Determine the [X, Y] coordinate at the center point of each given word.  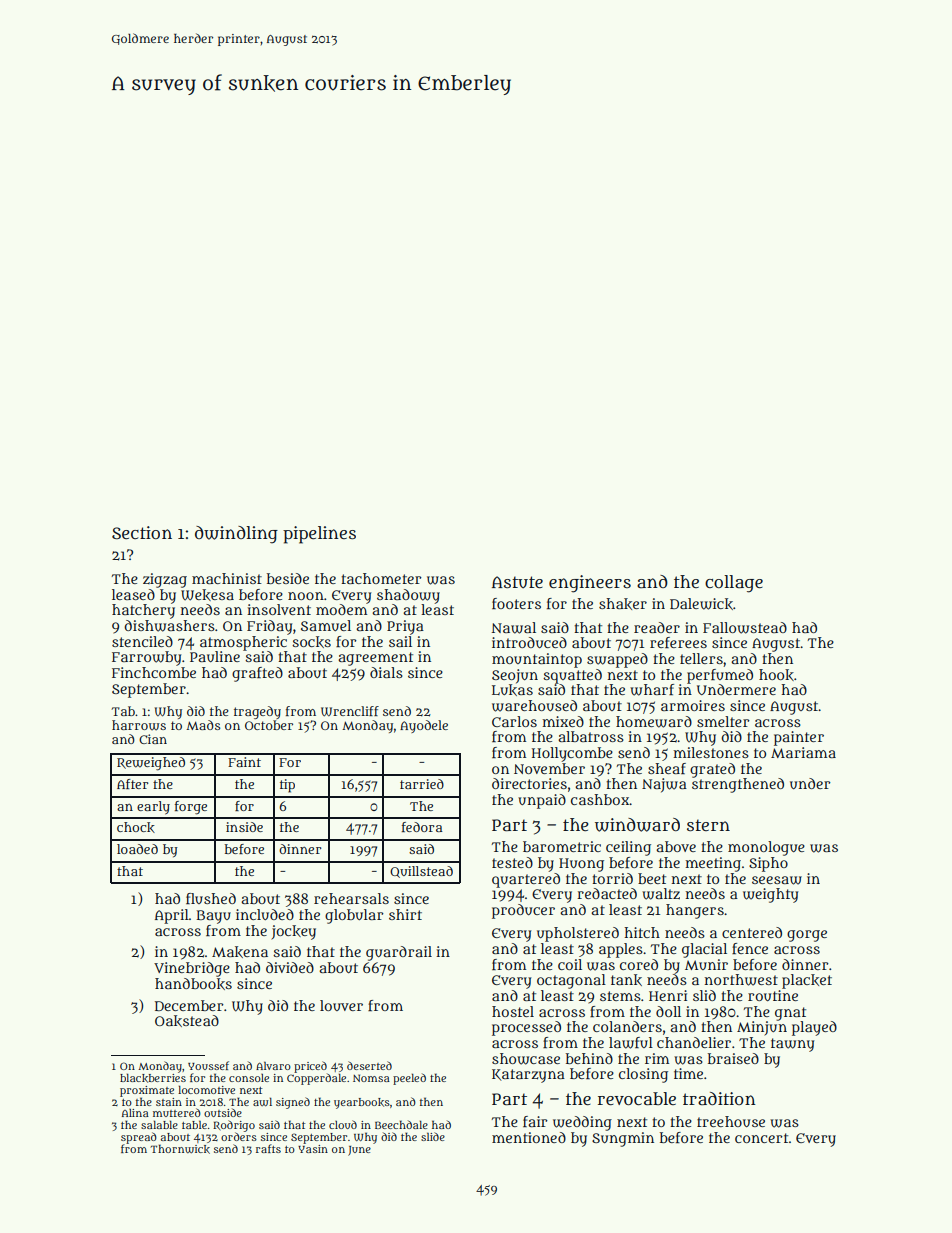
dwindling [236, 535]
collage [734, 584]
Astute [517, 582]
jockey [293, 932]
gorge [807, 936]
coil [570, 964]
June [359, 1151]
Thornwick [180, 1149]
